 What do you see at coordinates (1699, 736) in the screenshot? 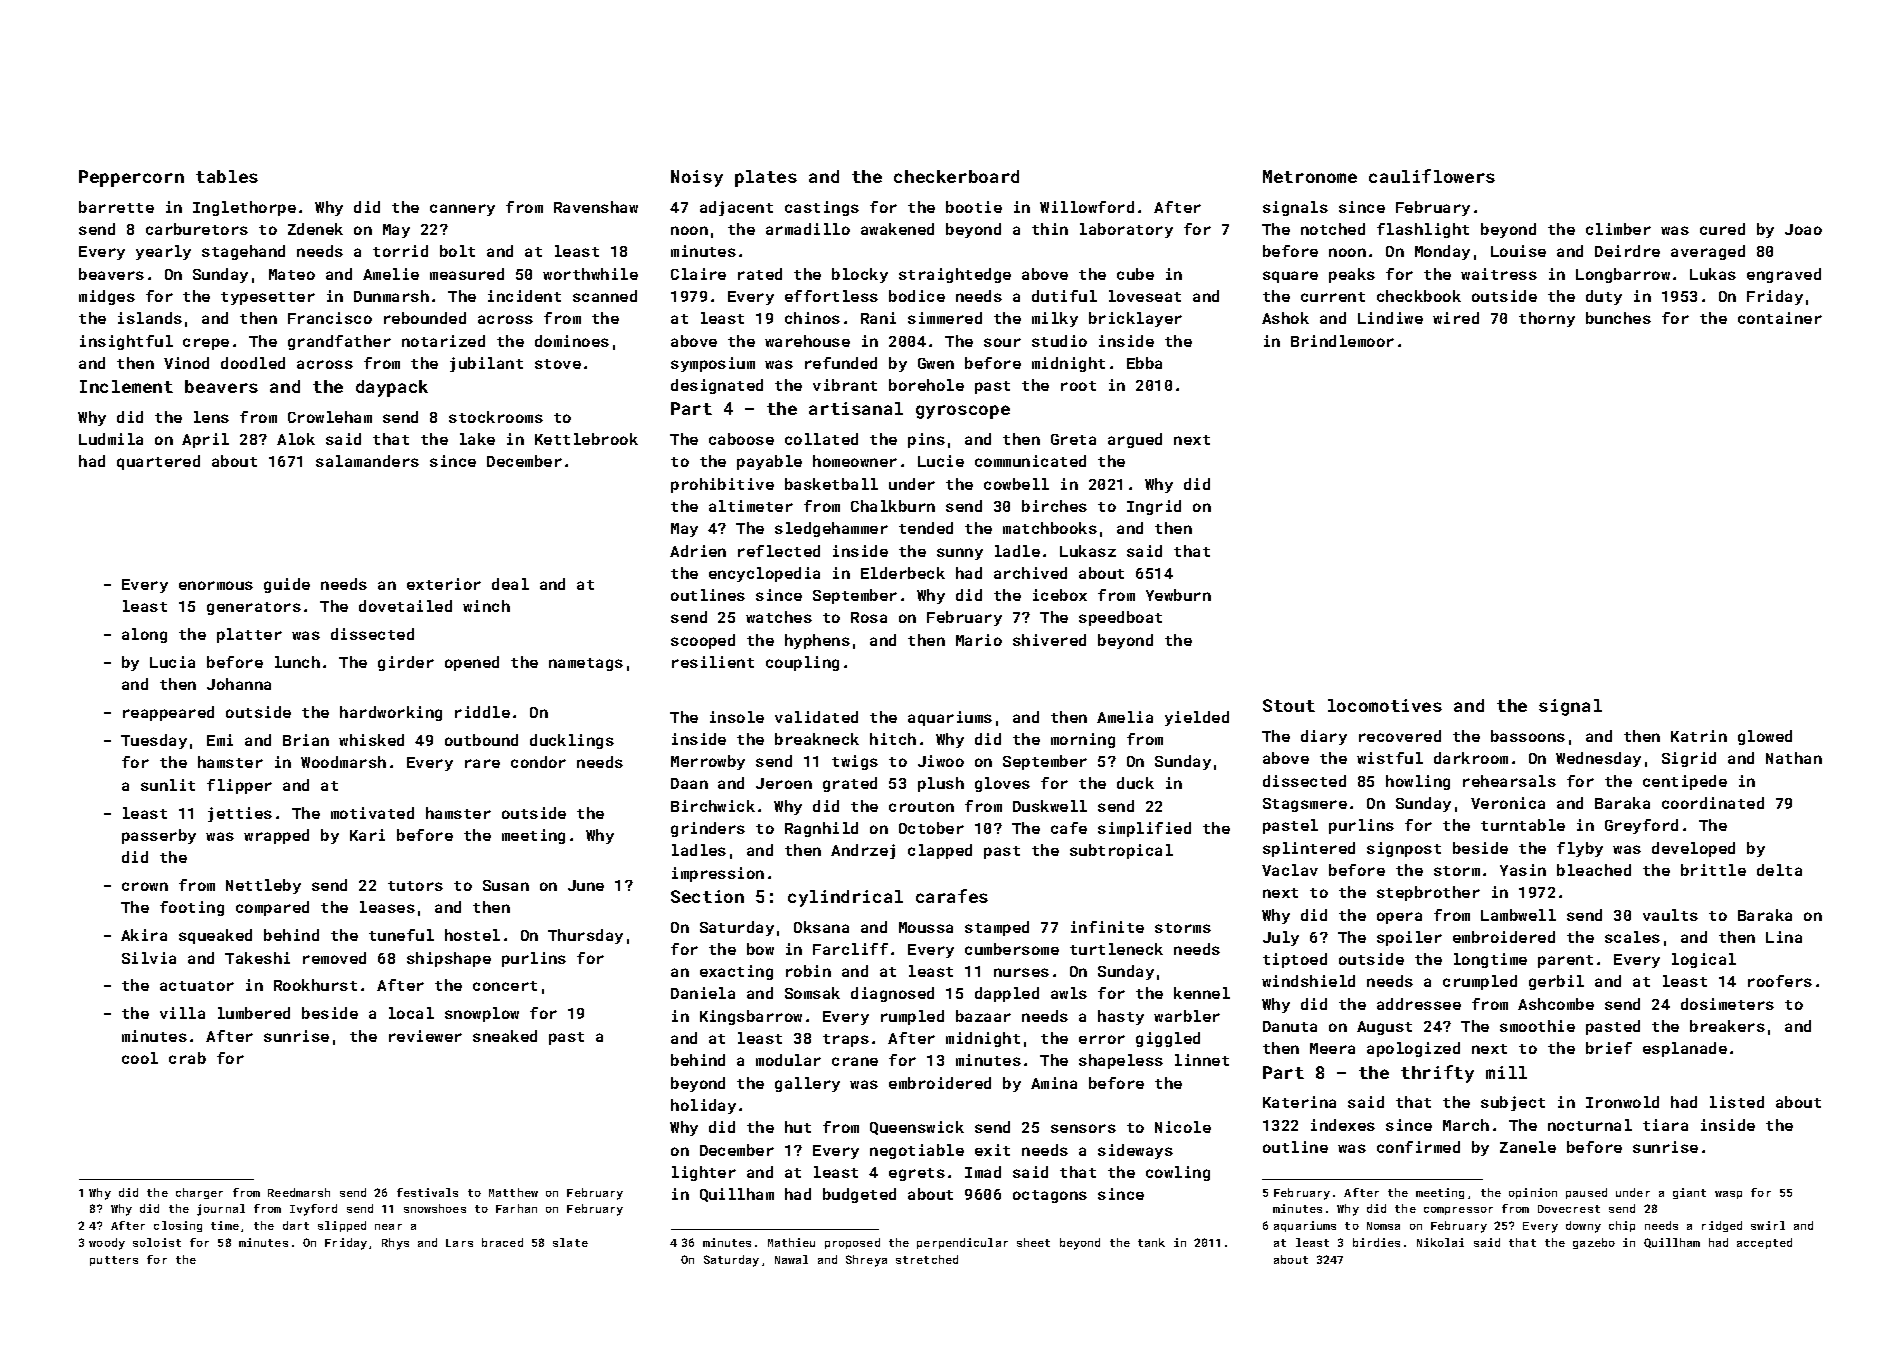
I see `Katrin` at bounding box center [1699, 736].
